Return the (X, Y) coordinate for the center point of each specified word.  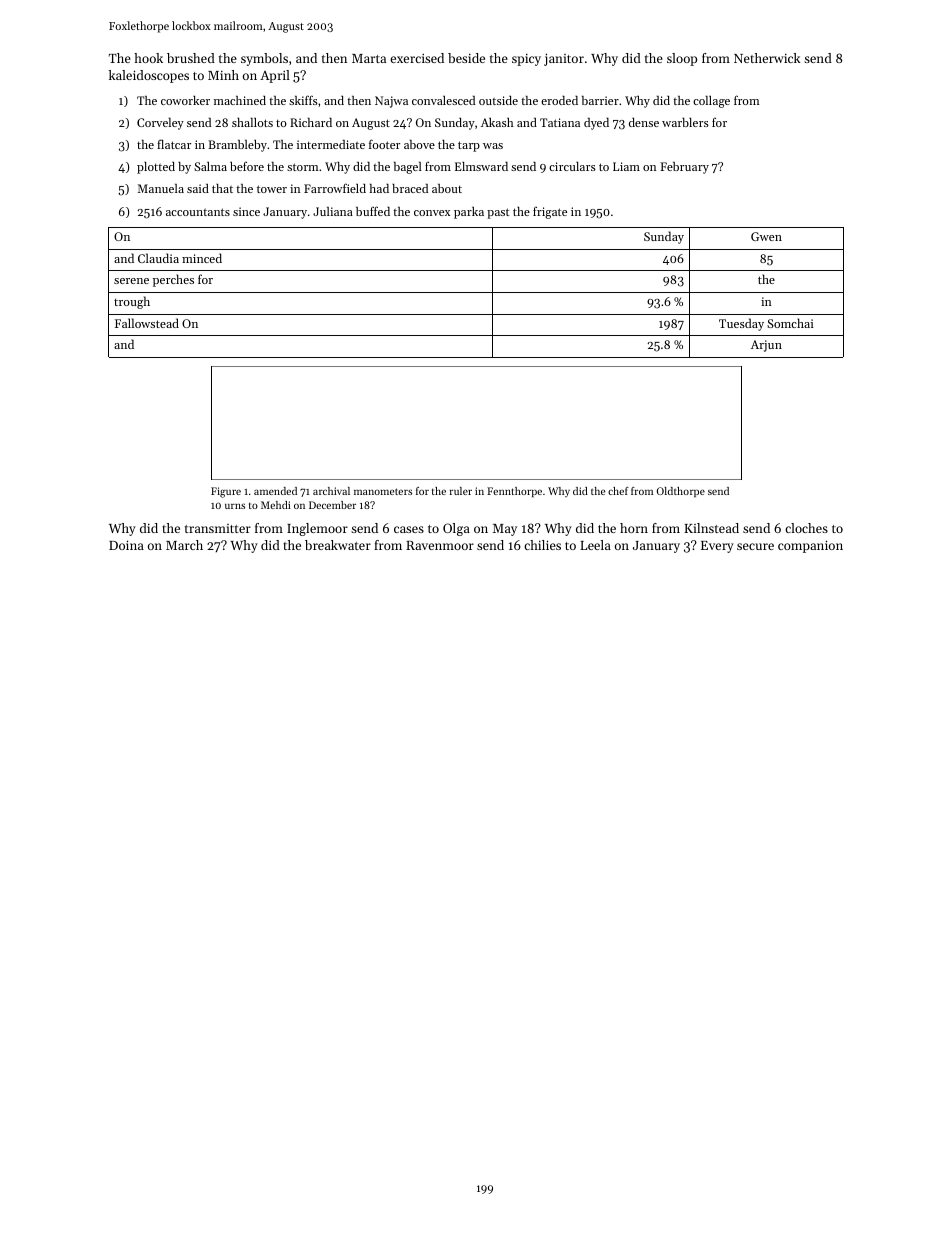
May (505, 530)
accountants (198, 212)
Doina (126, 545)
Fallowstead (147, 323)
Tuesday (741, 324)
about (447, 188)
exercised (417, 58)
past (498, 213)
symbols (264, 59)
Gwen (766, 236)
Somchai (790, 323)
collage (711, 102)
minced (202, 258)
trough (132, 302)
